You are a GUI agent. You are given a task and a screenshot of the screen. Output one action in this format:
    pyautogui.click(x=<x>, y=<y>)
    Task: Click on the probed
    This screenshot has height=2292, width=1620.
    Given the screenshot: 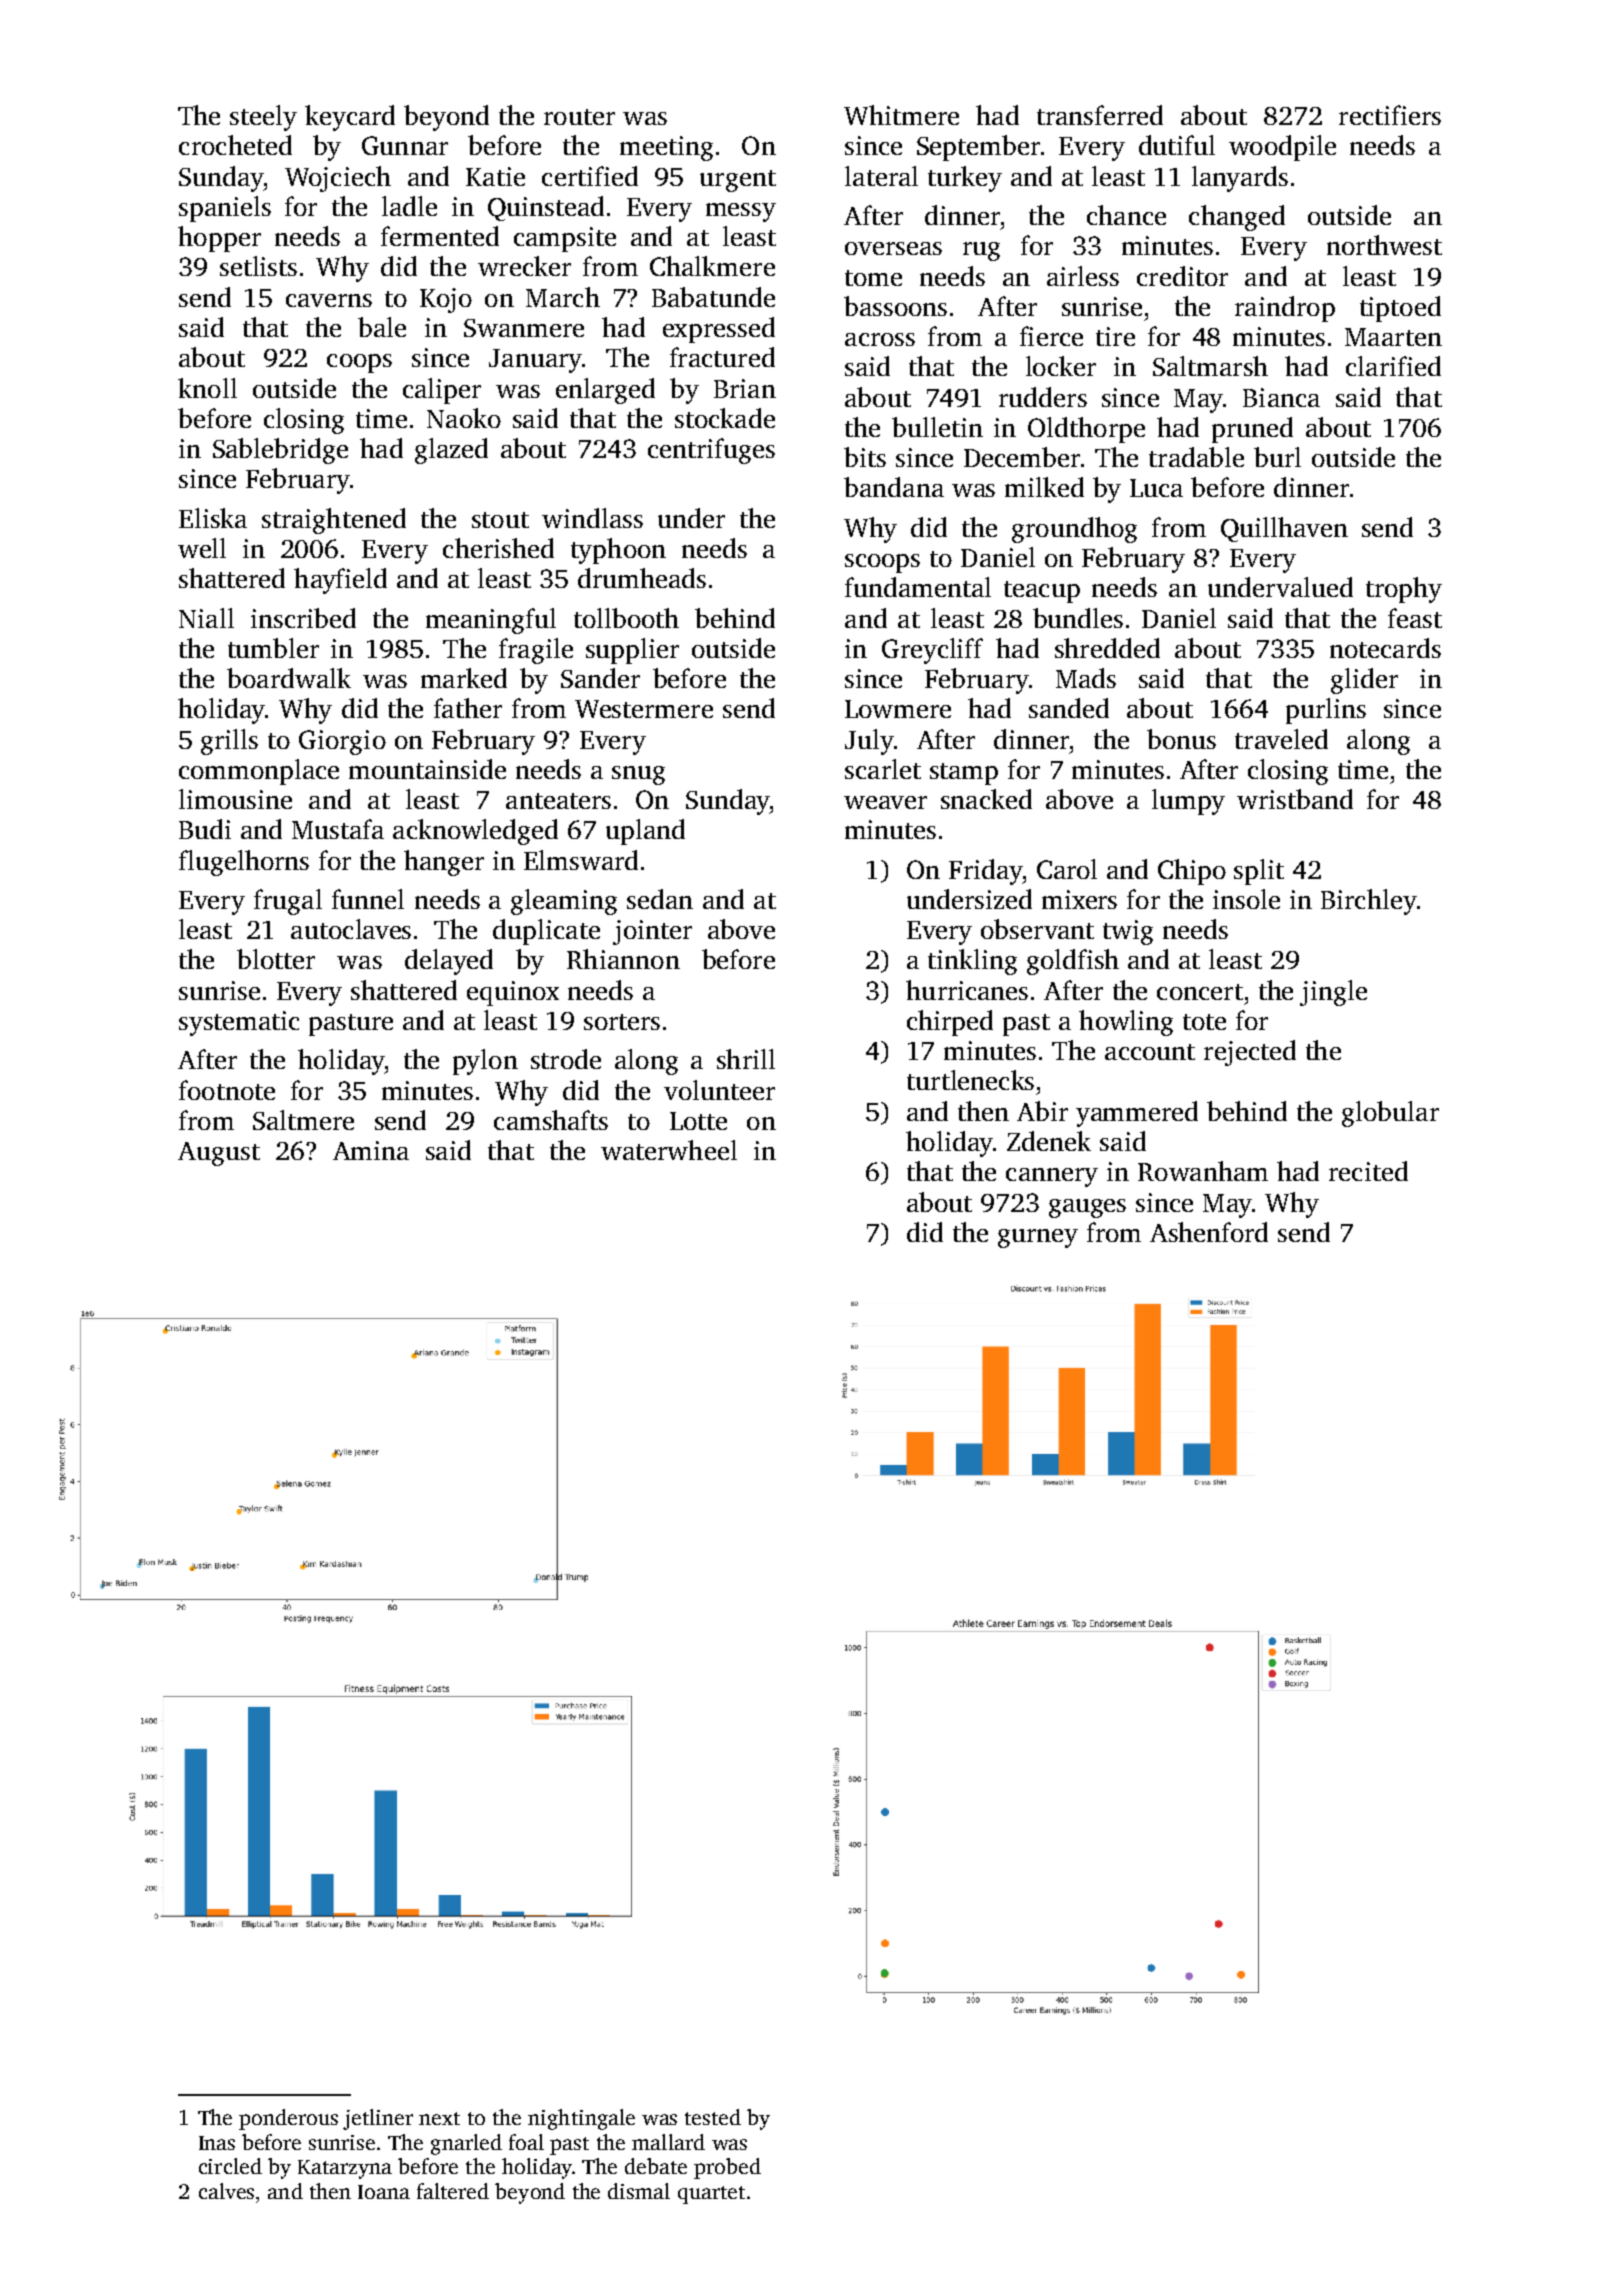 What is the action you would take?
    pyautogui.click(x=727, y=2168)
